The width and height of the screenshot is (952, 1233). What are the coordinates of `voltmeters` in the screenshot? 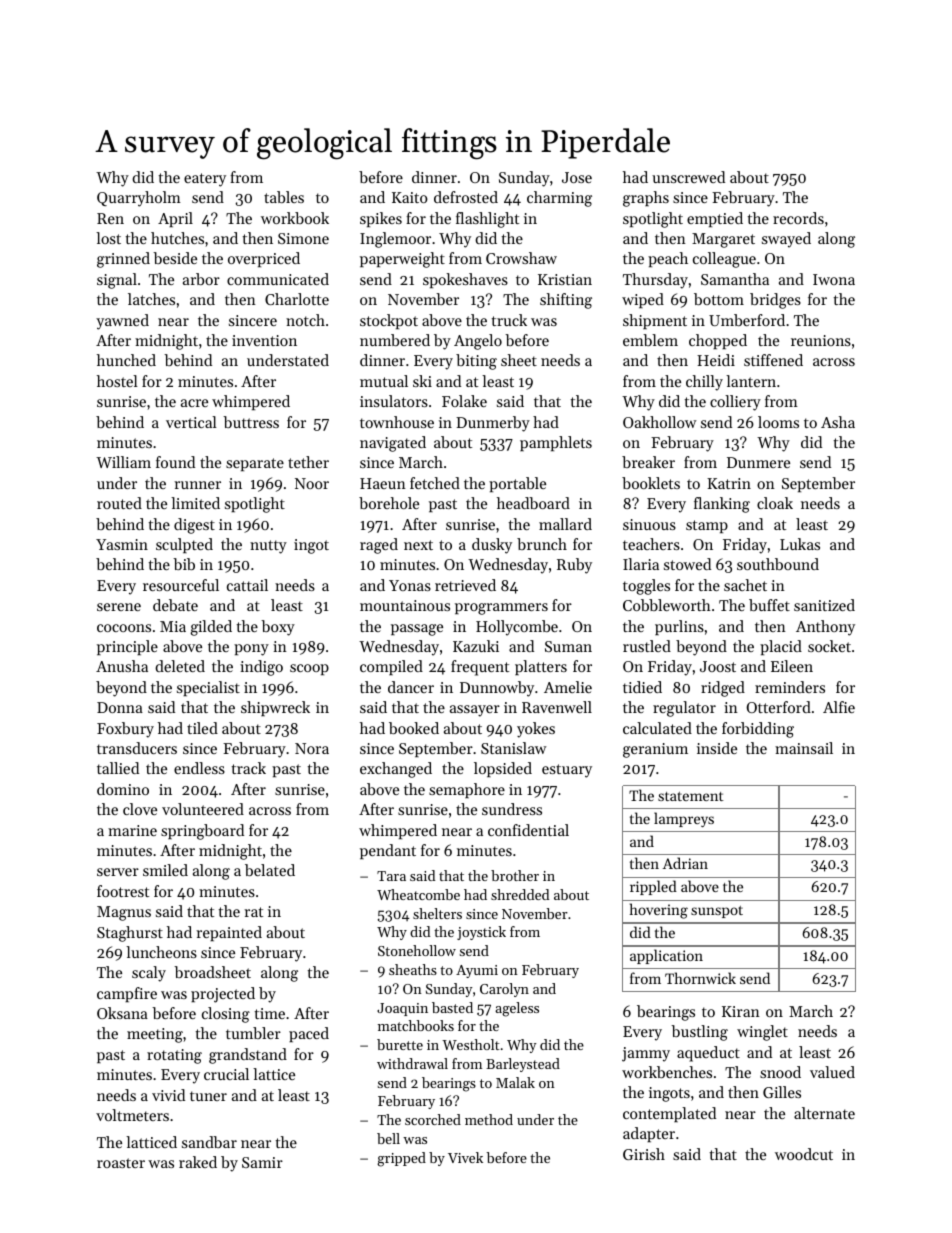 It's located at (132, 1115).
